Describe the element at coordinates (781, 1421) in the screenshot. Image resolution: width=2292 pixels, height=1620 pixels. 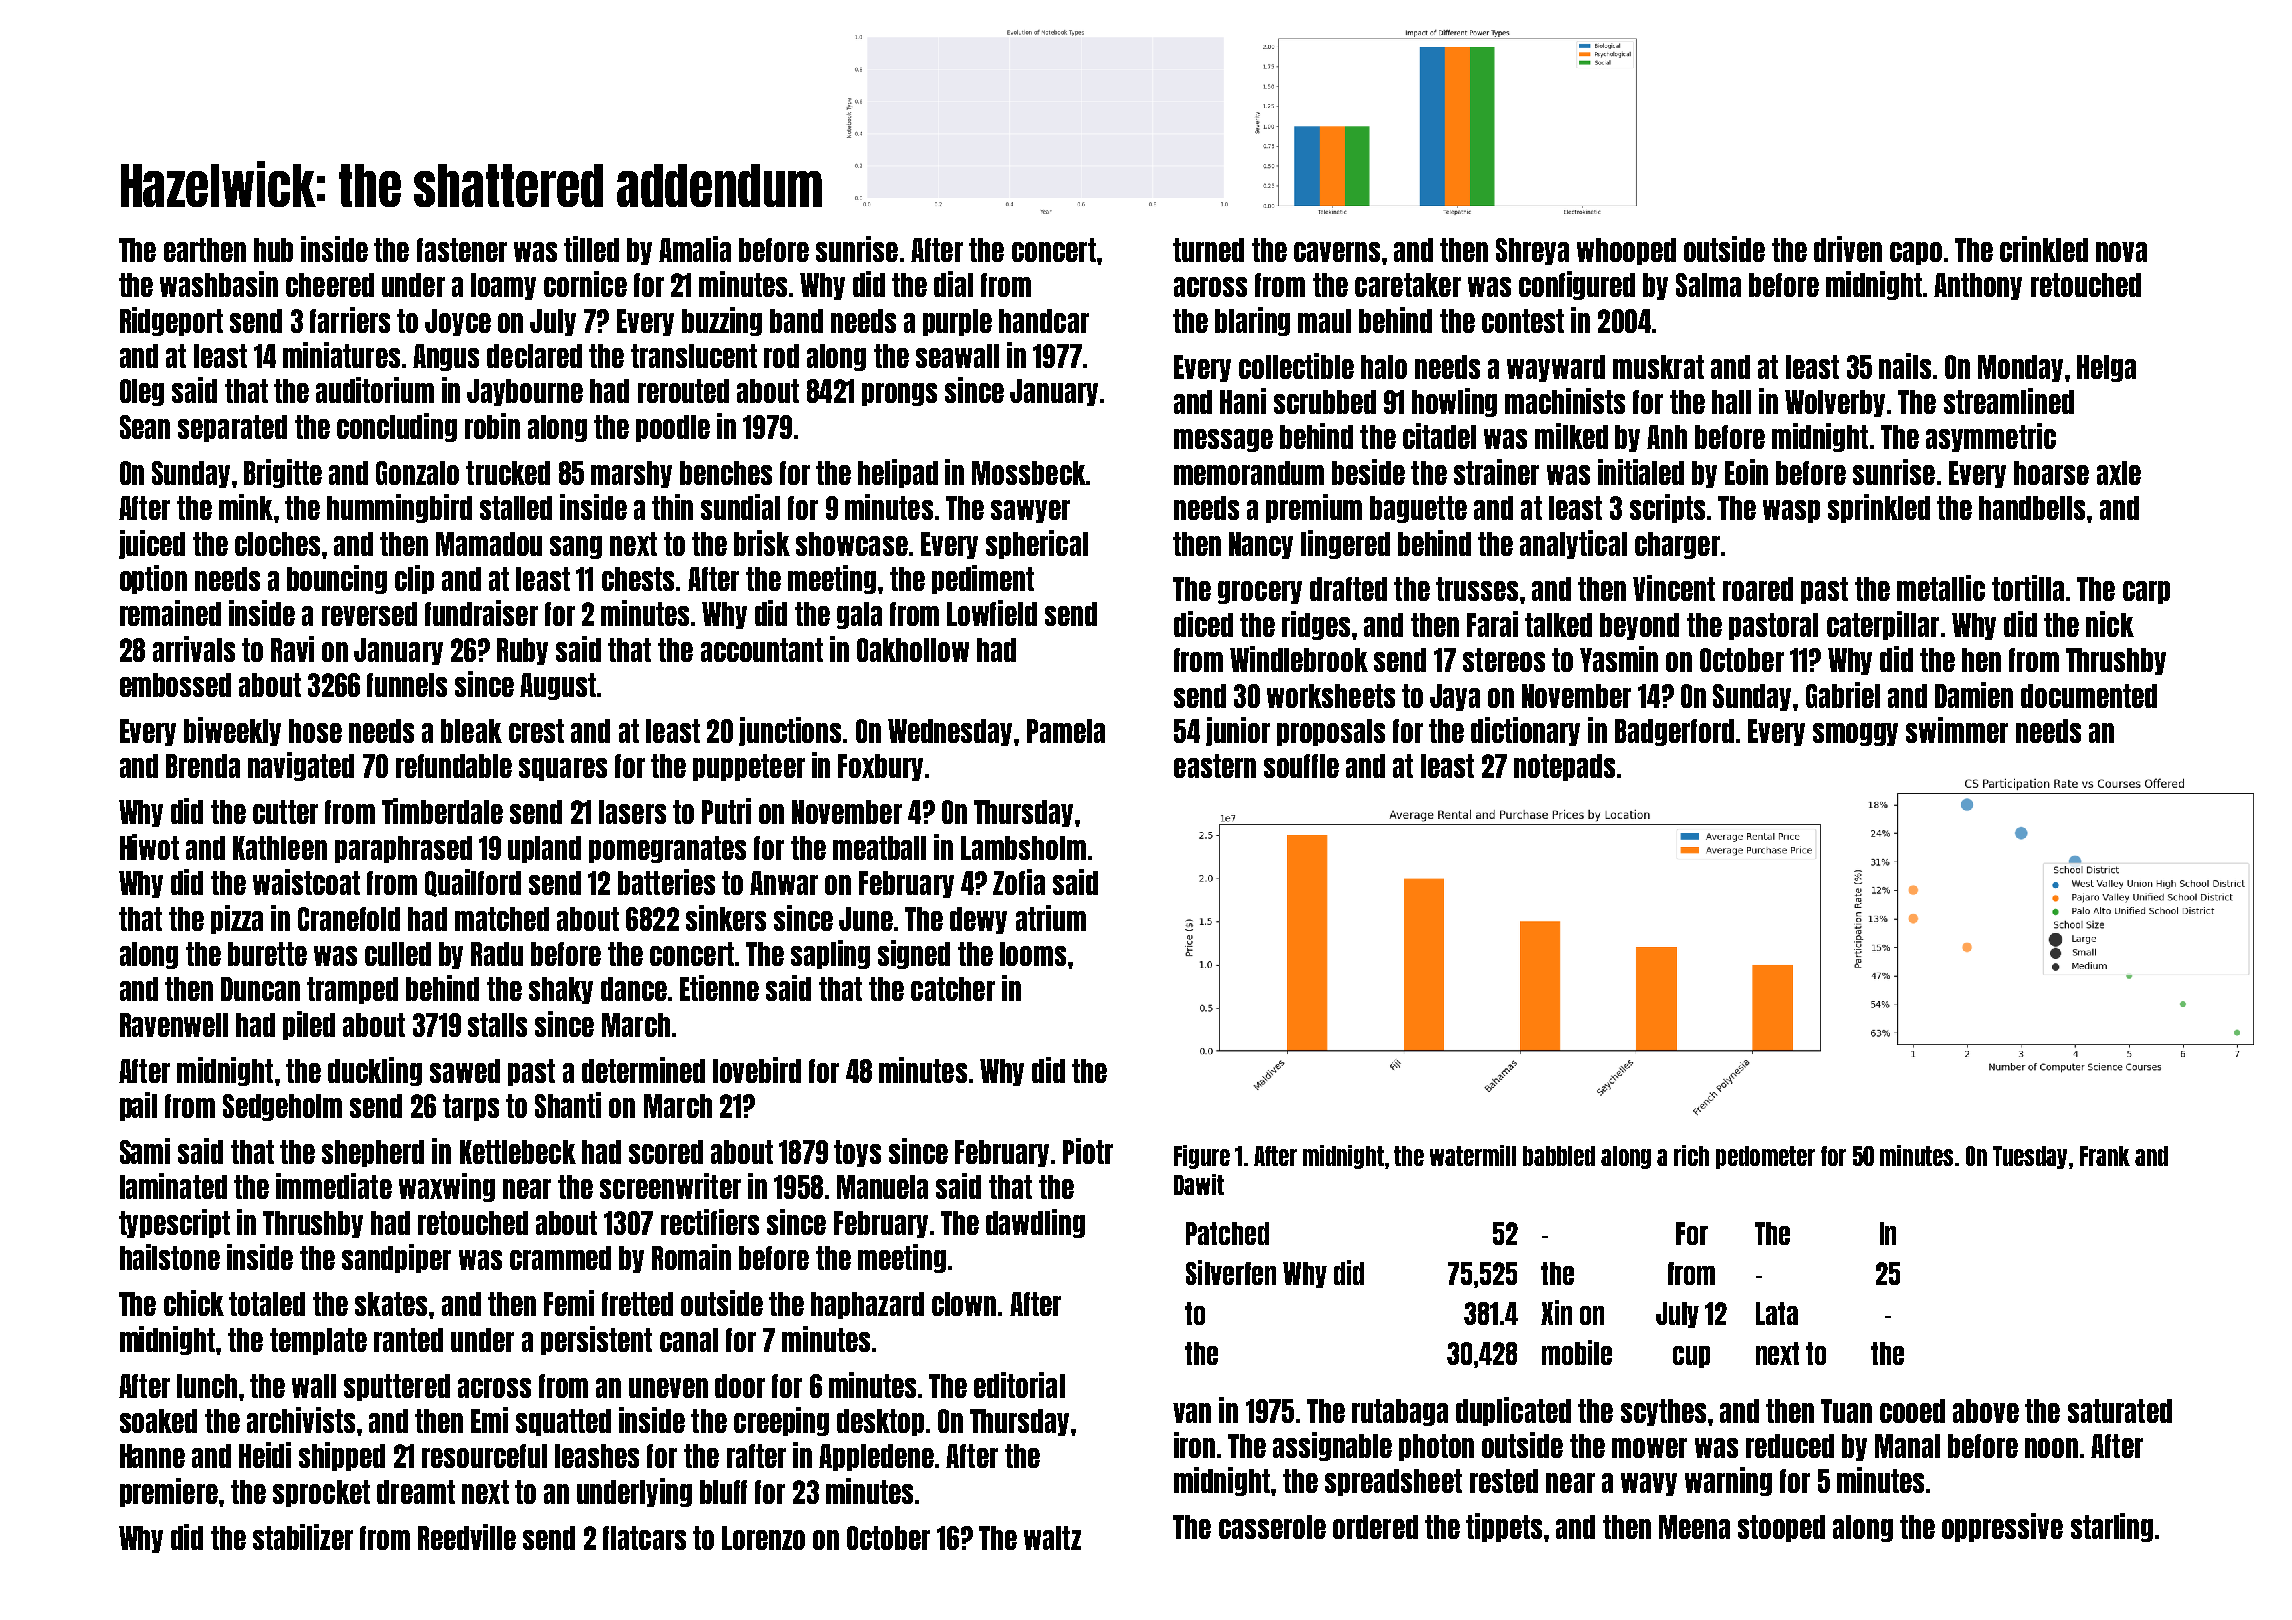
I see `creeping` at that location.
